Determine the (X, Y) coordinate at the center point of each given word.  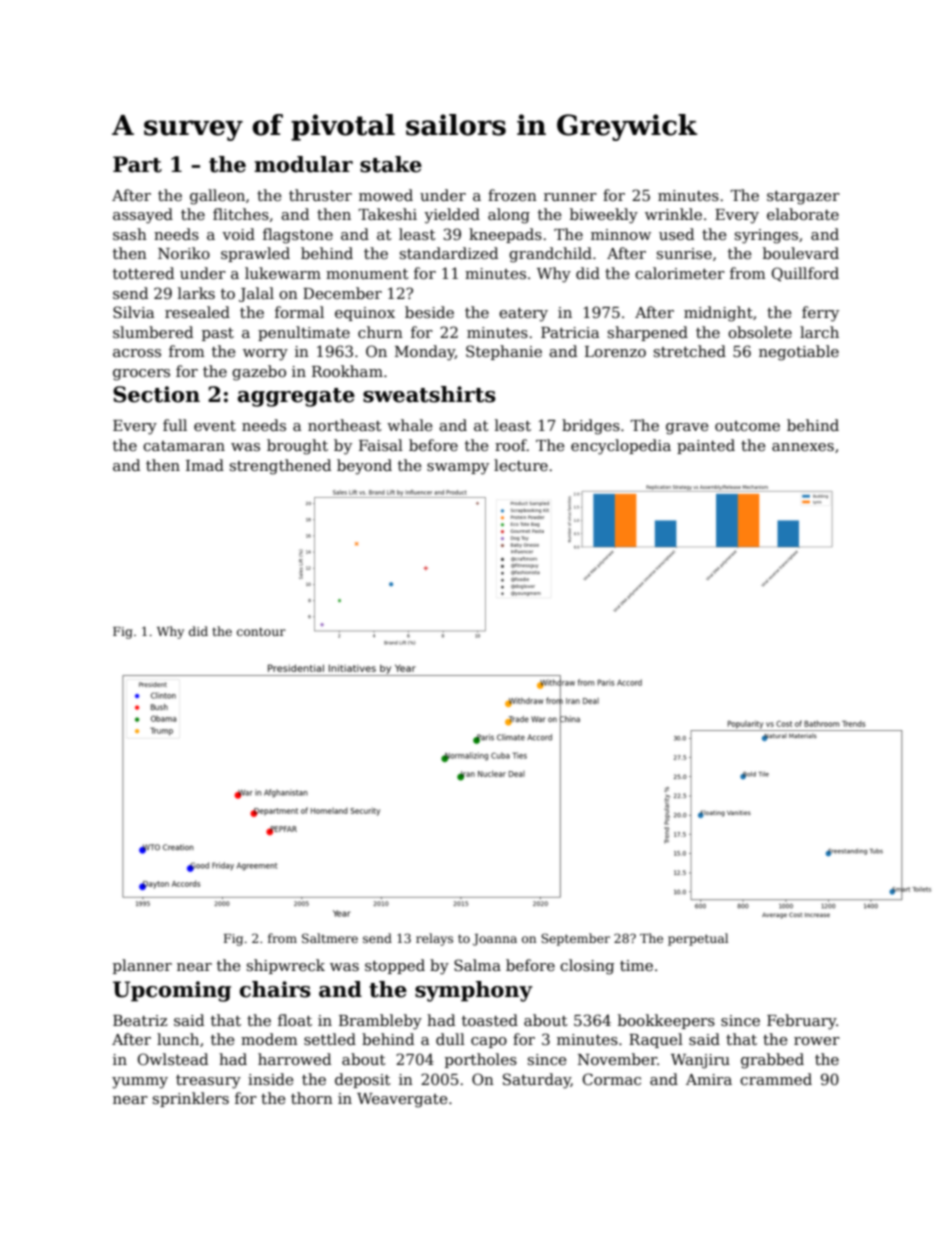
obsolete (760, 332)
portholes (481, 1060)
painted (706, 446)
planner (142, 966)
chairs (275, 989)
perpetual (698, 939)
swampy (458, 469)
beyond (364, 467)
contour (261, 631)
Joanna (495, 940)
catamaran (184, 446)
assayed (143, 216)
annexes (803, 447)
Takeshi (387, 214)
